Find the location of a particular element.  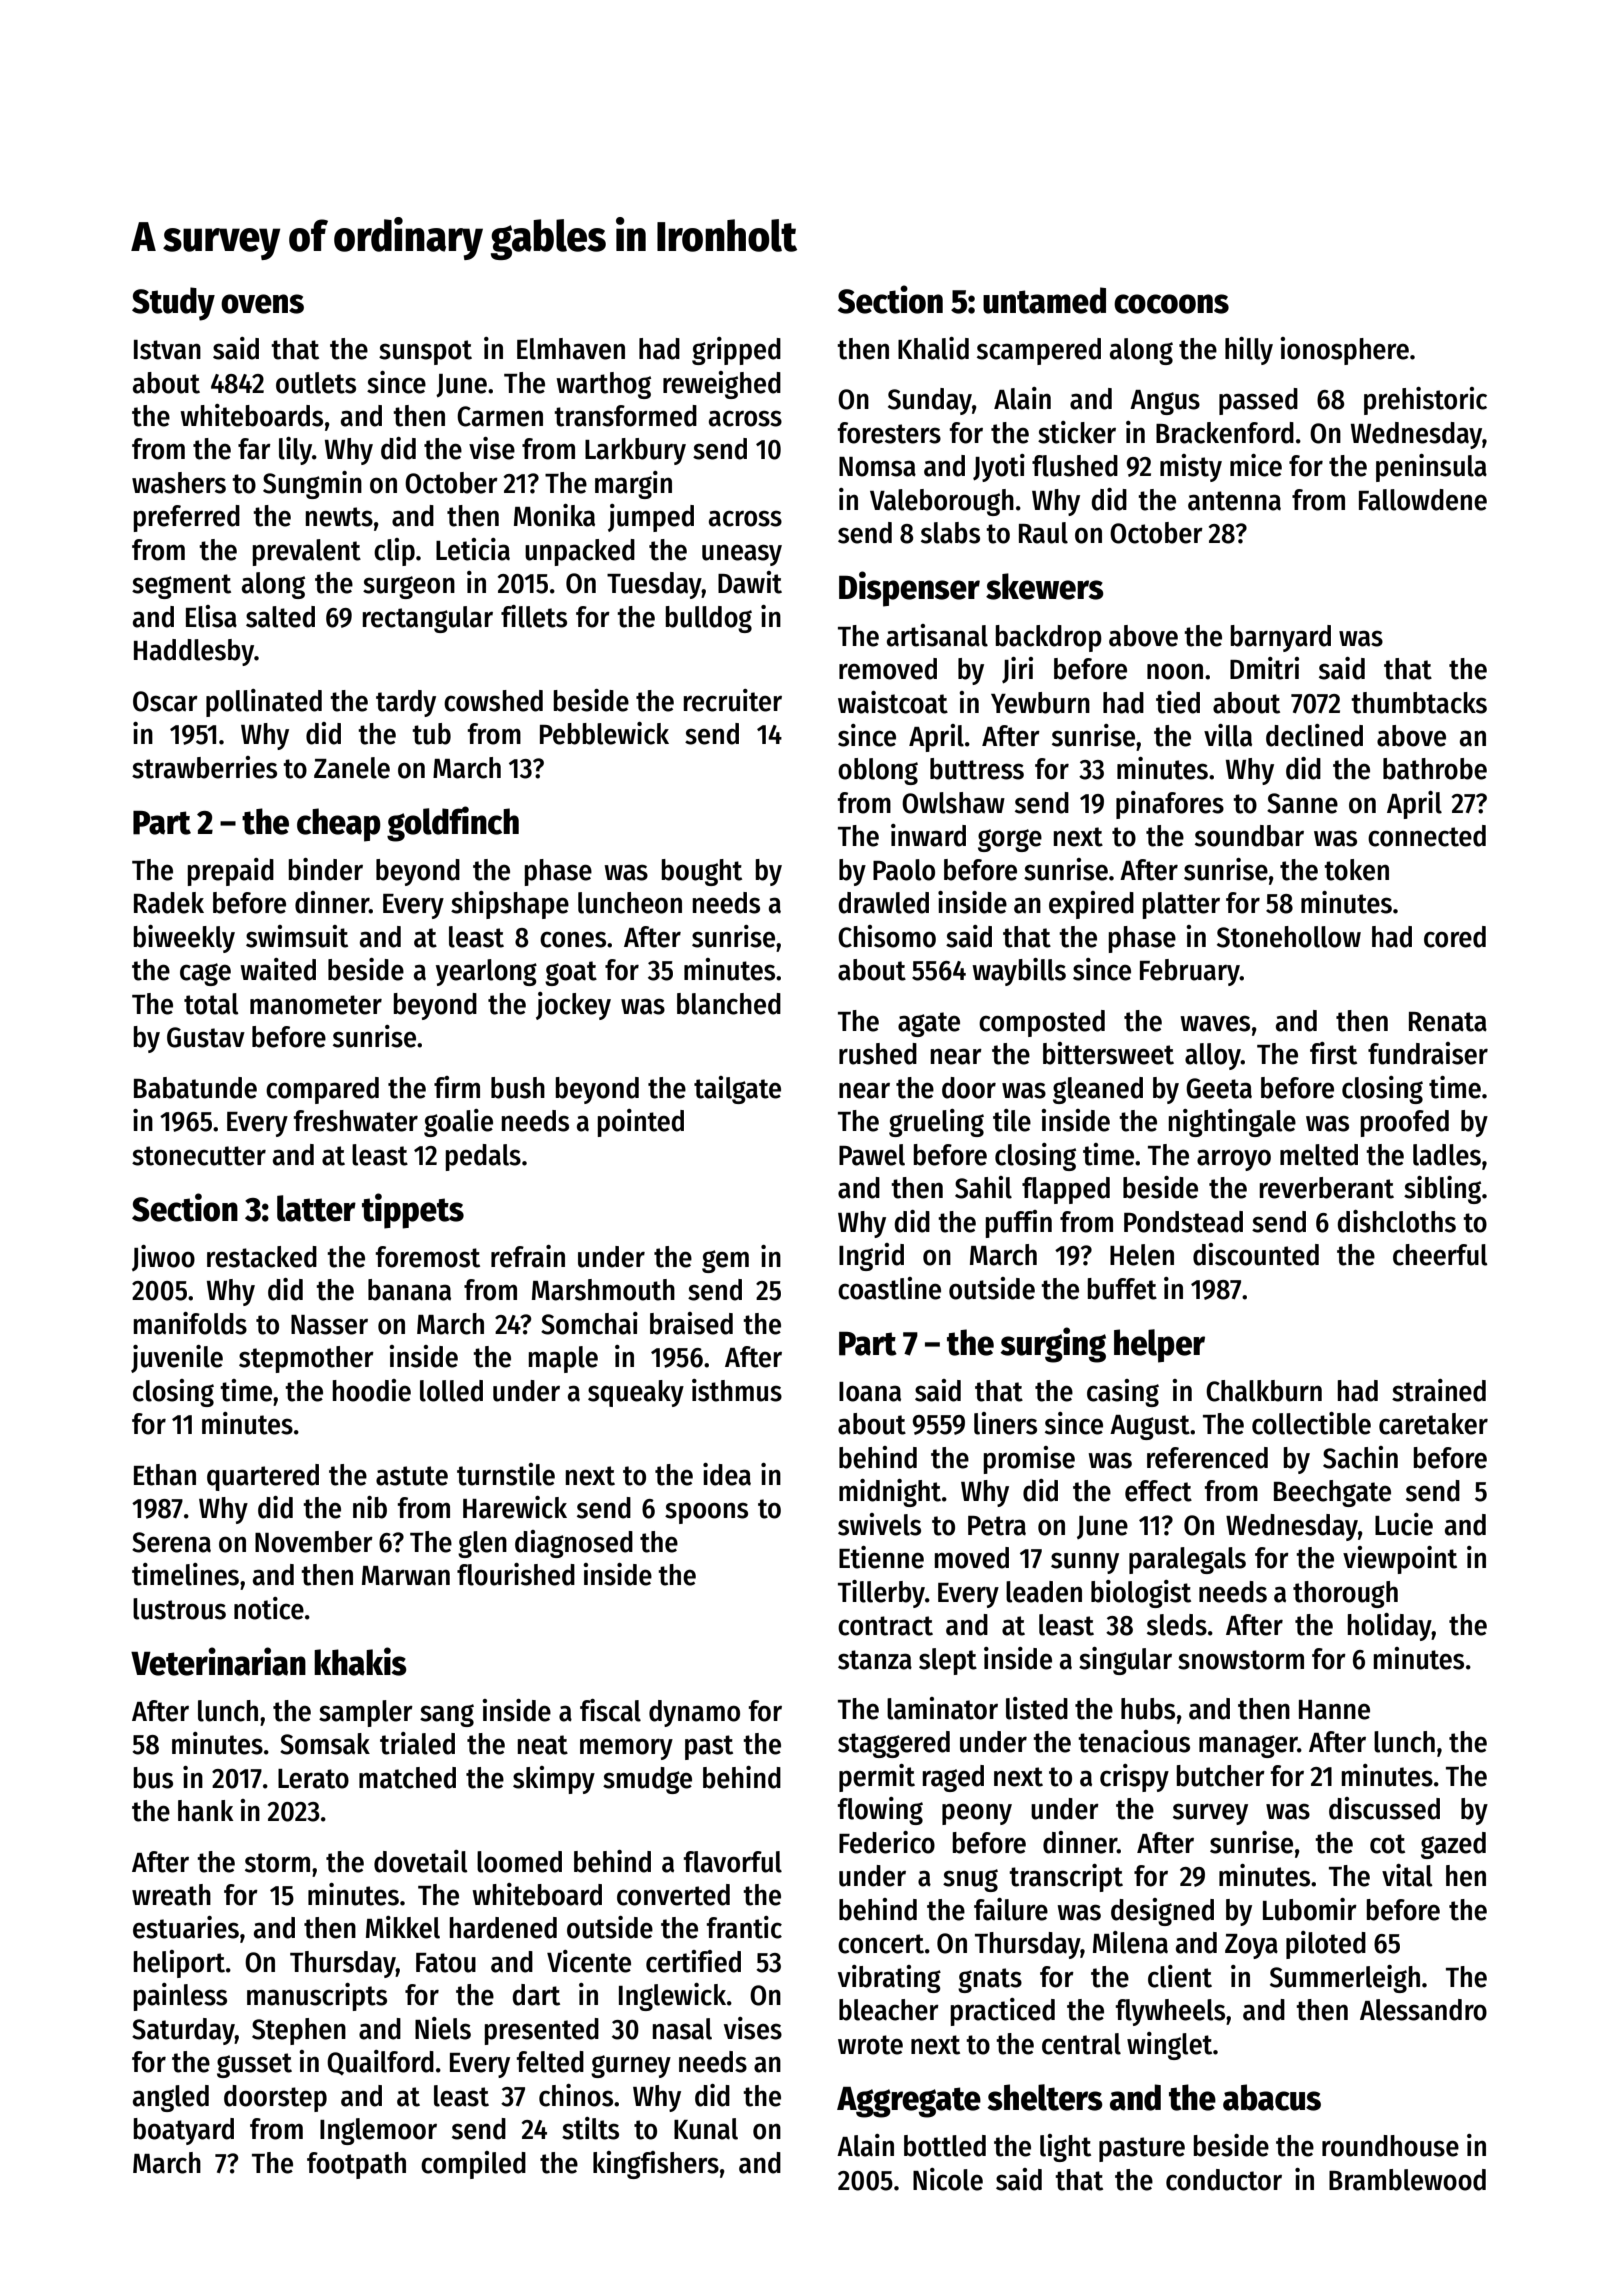

stonecutter is located at coordinates (199, 1156).
